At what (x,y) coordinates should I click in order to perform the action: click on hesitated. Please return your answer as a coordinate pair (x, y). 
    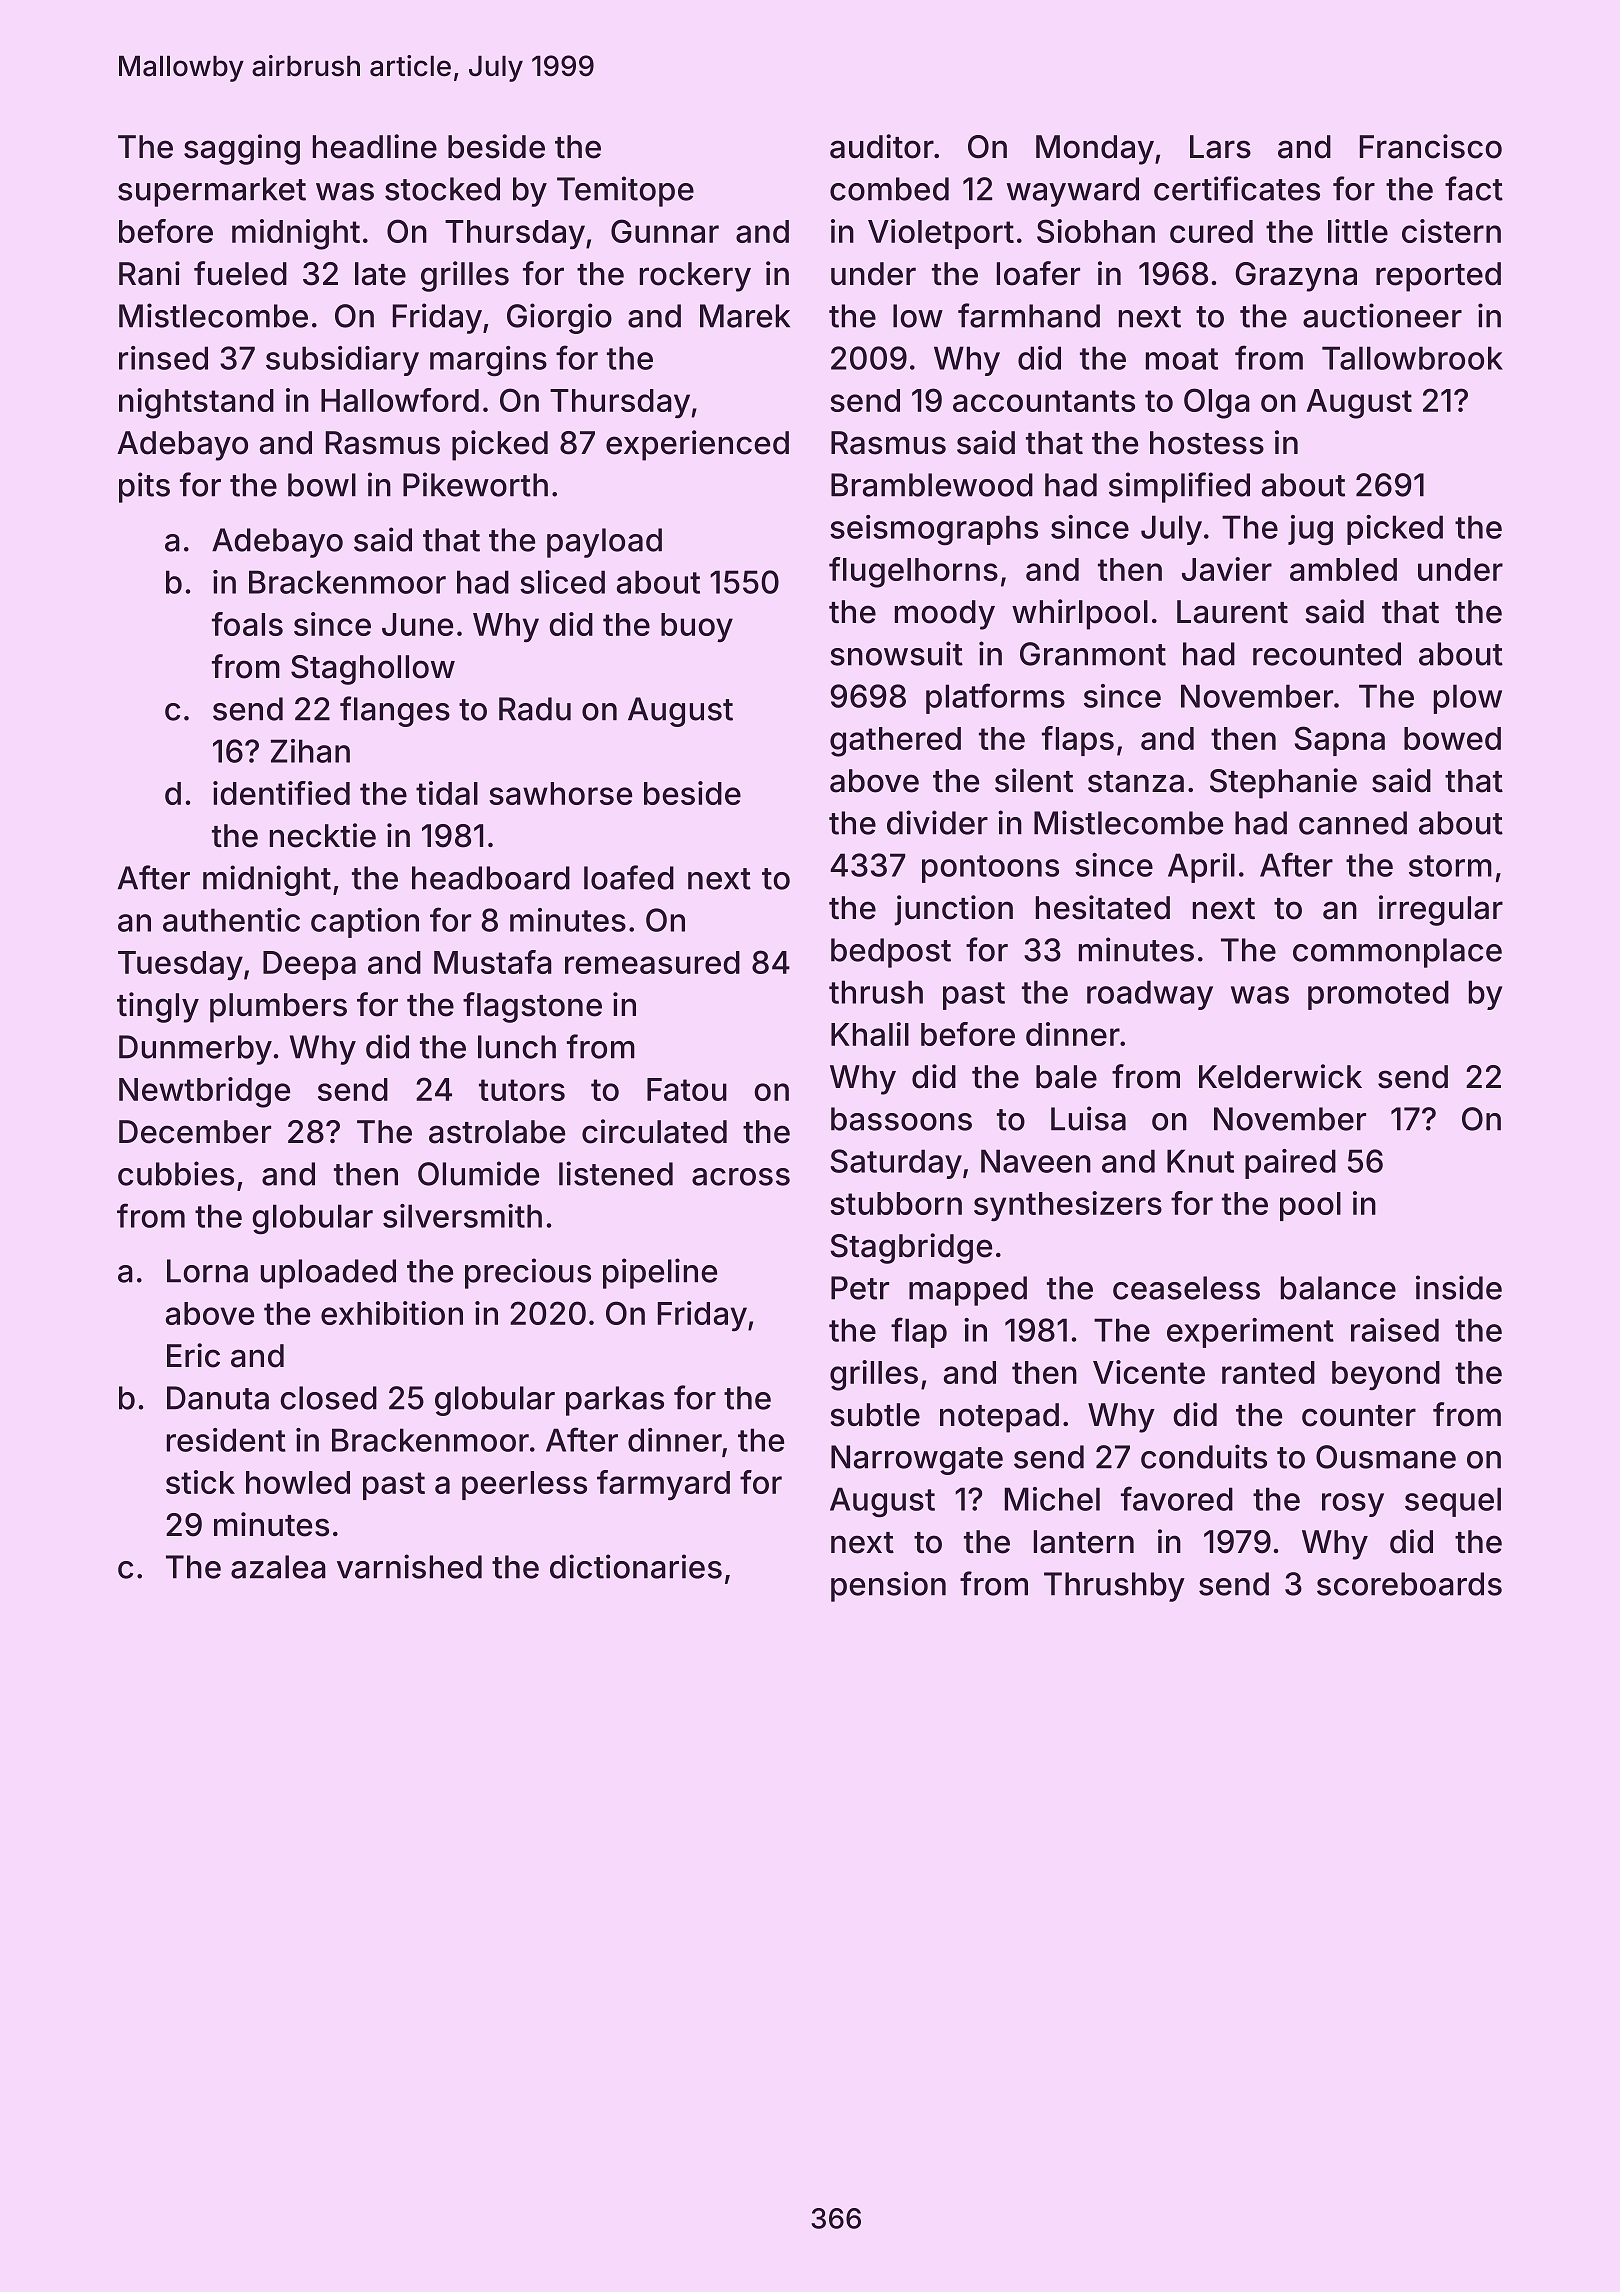
    Looking at the image, I should click on (1103, 907).
